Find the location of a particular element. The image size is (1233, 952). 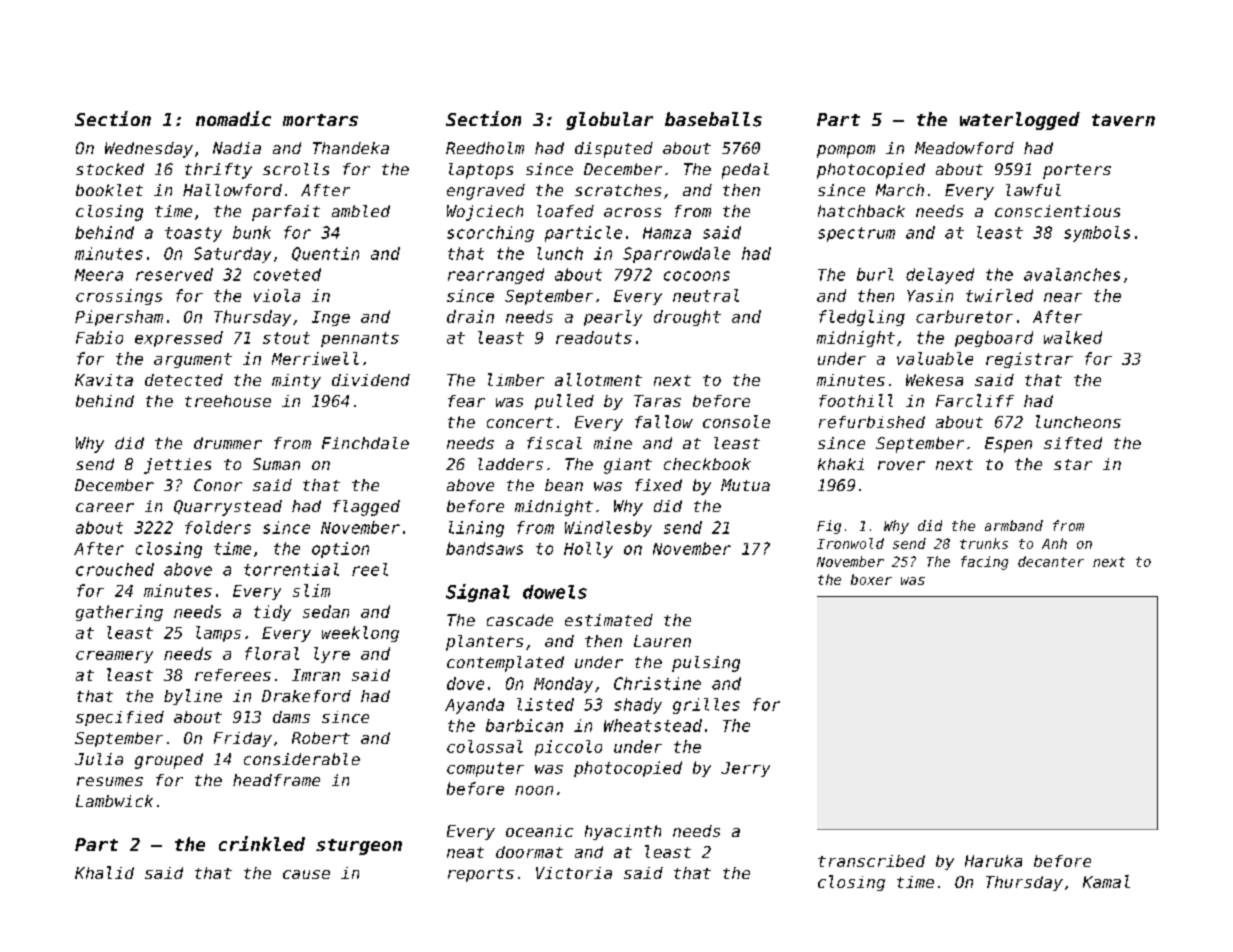

headframe is located at coordinates (276, 780).
